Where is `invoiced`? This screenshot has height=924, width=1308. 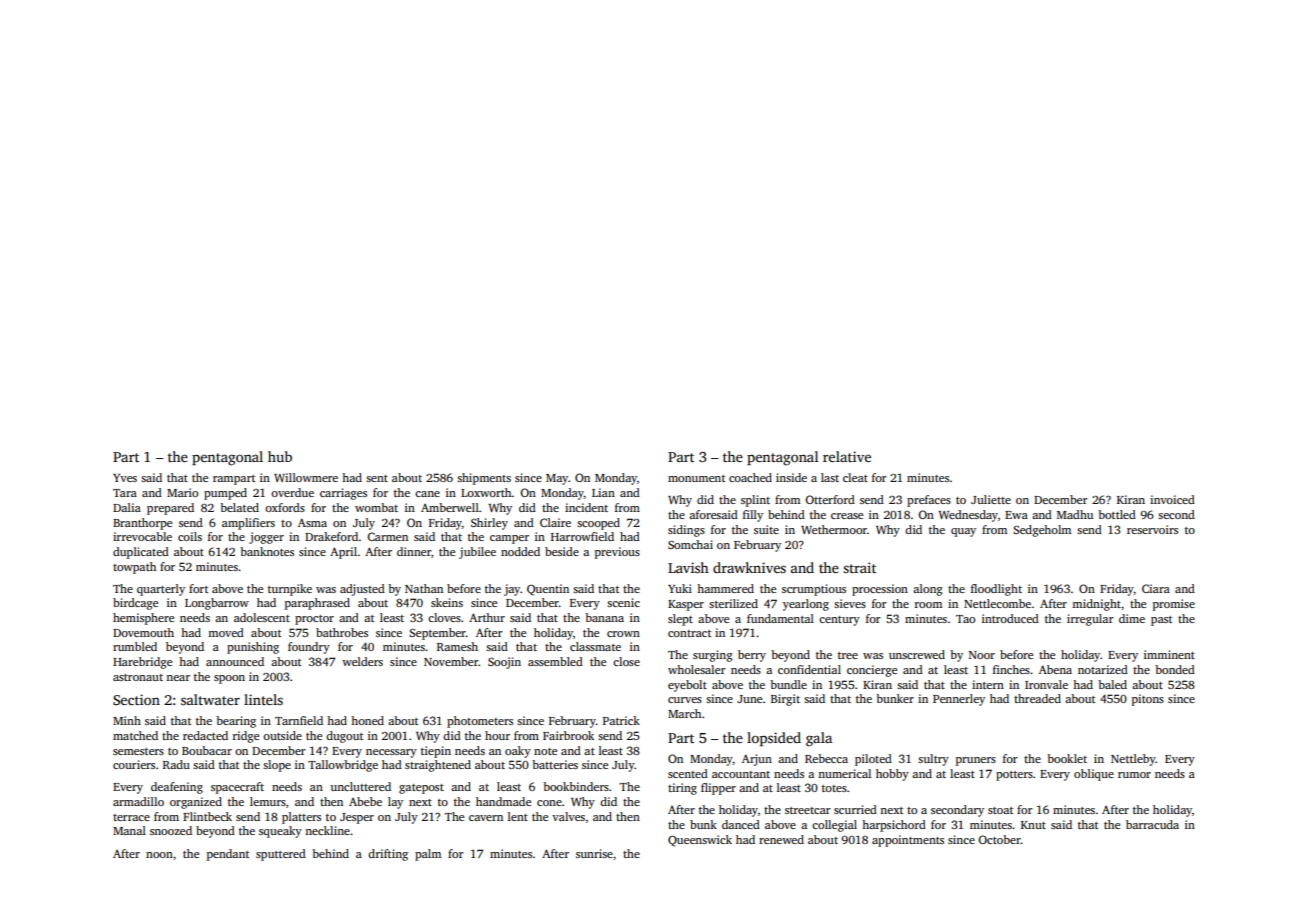
invoiced is located at coordinates (1172, 499).
